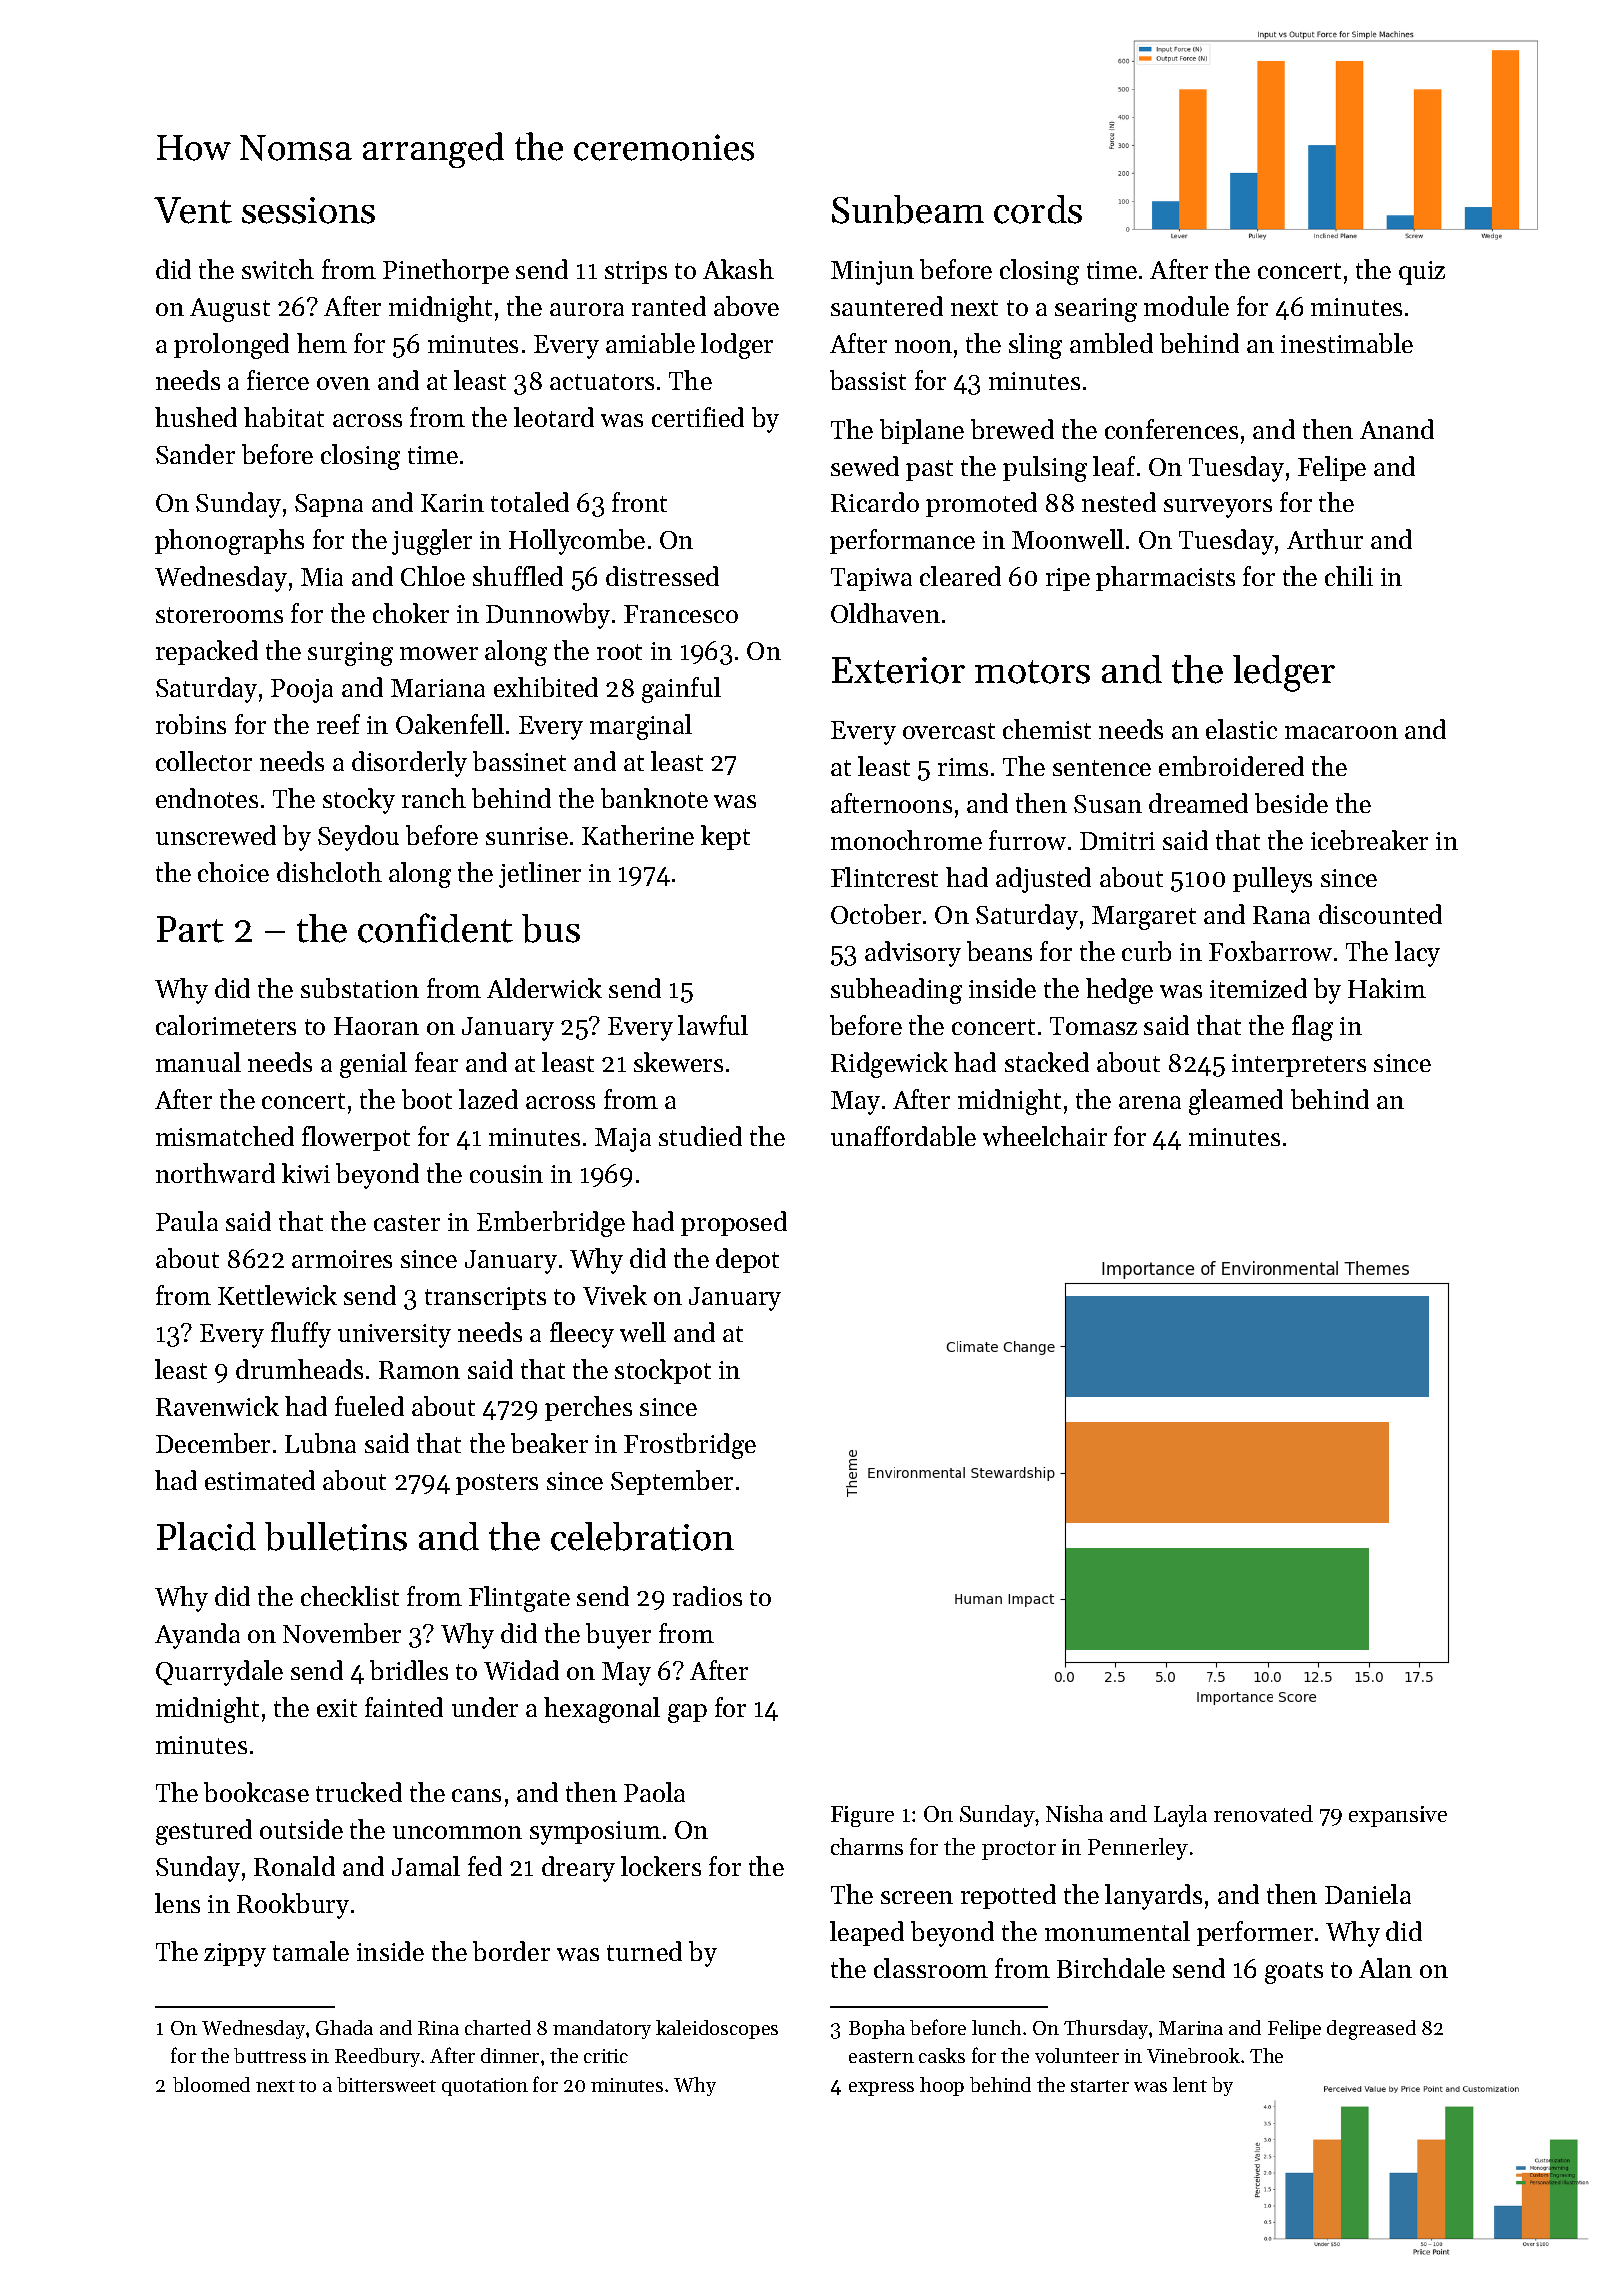 The height and width of the page is (2292, 1620). Describe the element at coordinates (1349, 576) in the page. I see `chili` at that location.
